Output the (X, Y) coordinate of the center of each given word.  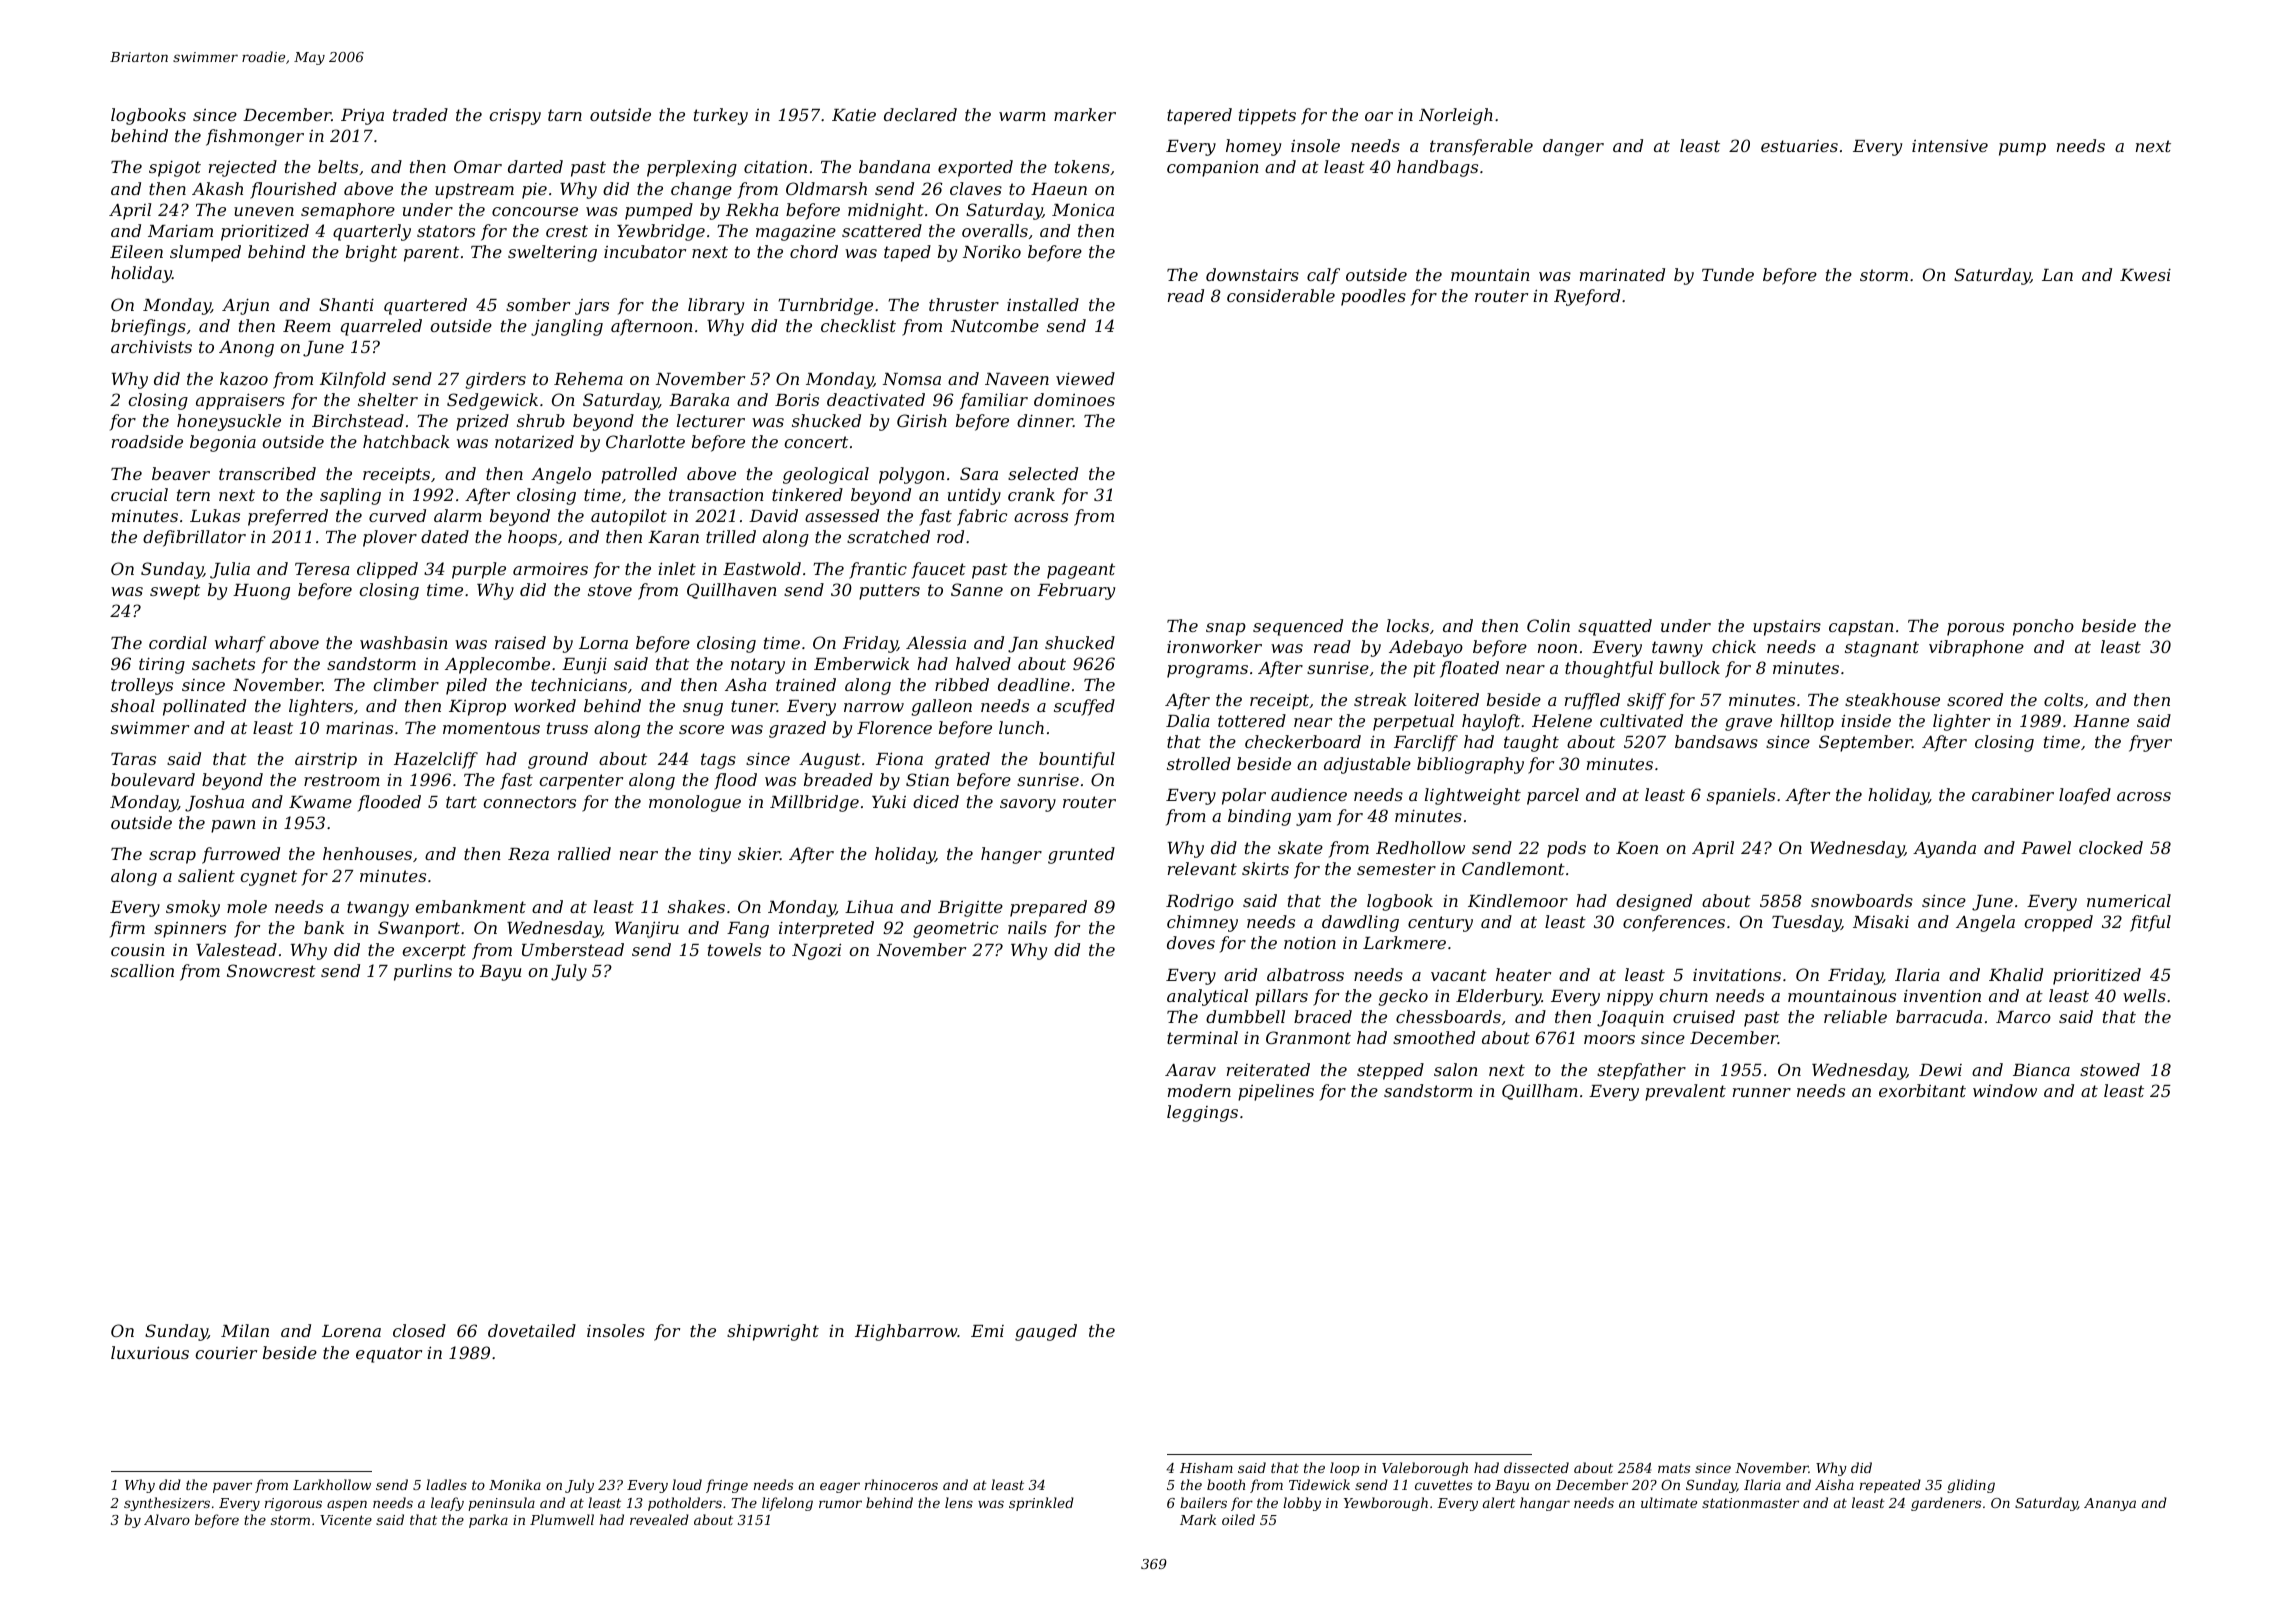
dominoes (1074, 399)
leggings (1202, 1113)
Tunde (1728, 274)
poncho (2043, 627)
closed (419, 1330)
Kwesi (2145, 275)
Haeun (1059, 189)
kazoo (244, 379)
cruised (1704, 1016)
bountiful (1077, 760)
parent (431, 254)
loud (687, 1484)
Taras (133, 759)
